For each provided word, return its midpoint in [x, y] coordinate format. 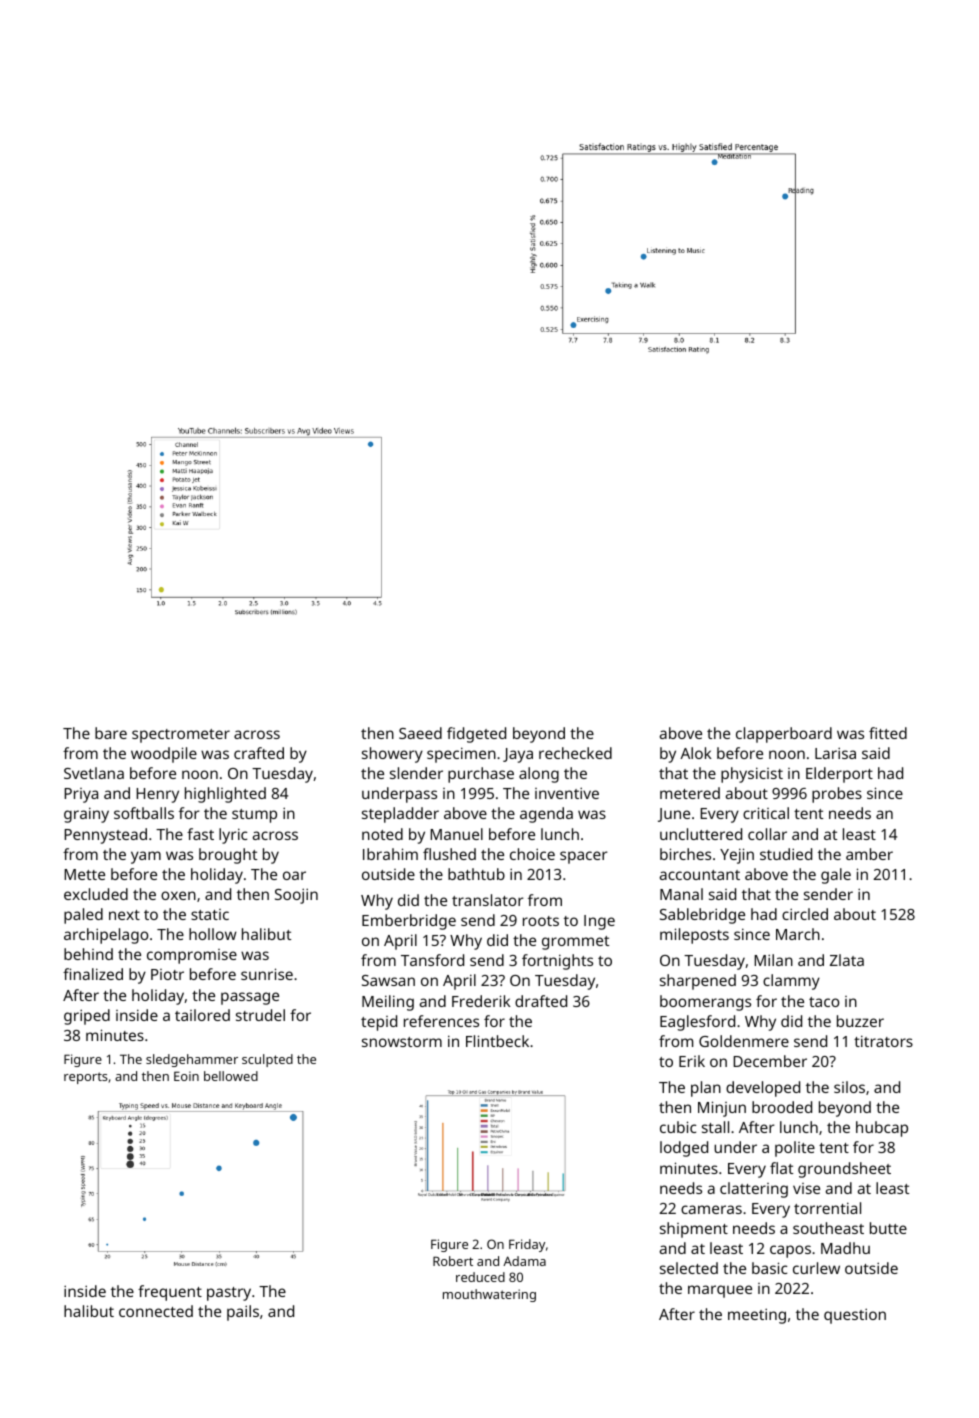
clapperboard [784, 735]
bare [111, 733]
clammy [791, 982]
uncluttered [701, 834]
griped [87, 1017]
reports [86, 1078]
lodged [684, 1149]
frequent [170, 1293]
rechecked [575, 753]
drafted [541, 1001]
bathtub [476, 874]
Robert [453, 1261]
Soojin [296, 896]
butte [888, 1228]
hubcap [882, 1129]
